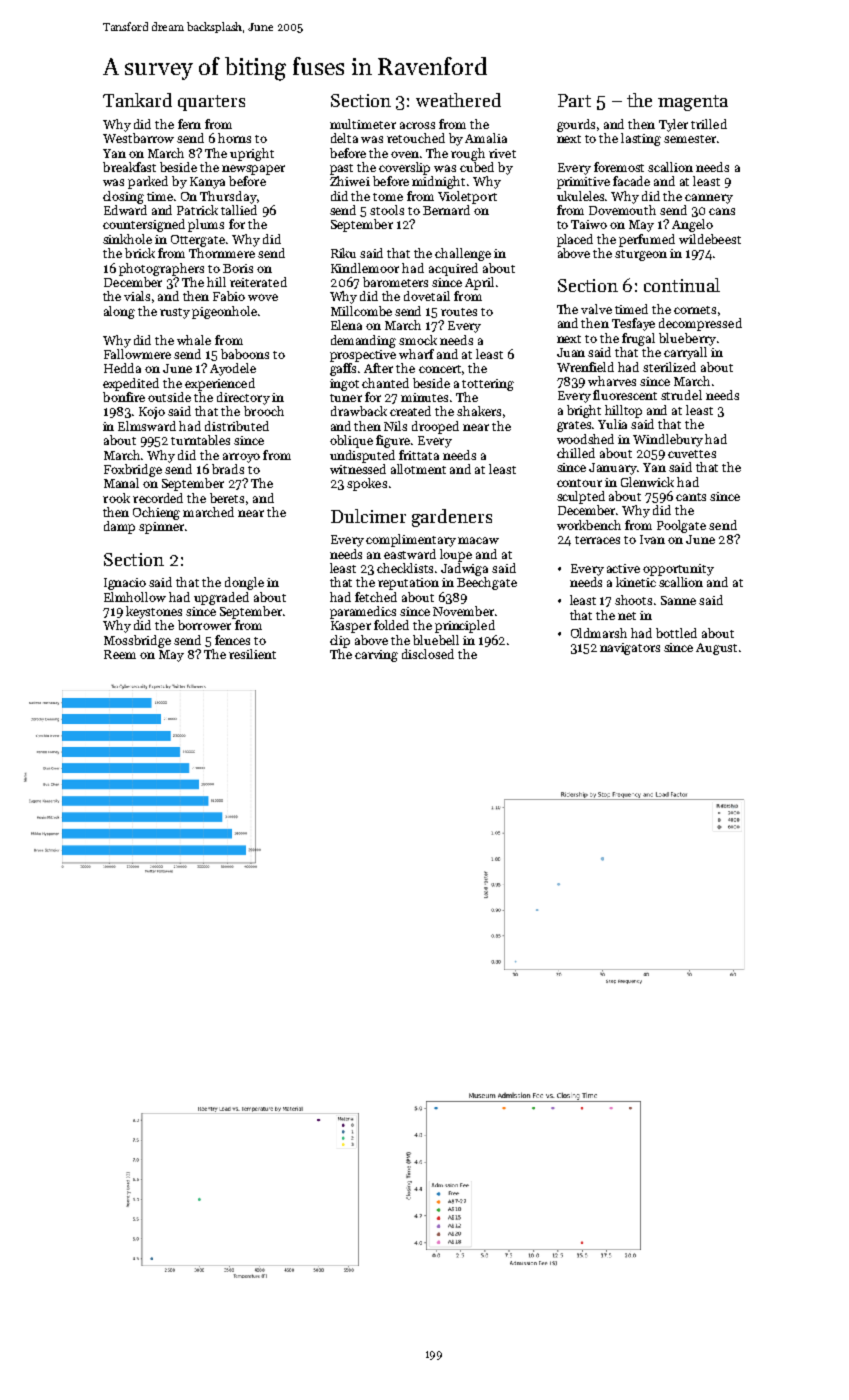  Describe the element at coordinates (641, 139) in the screenshot. I see `lasting` at that location.
